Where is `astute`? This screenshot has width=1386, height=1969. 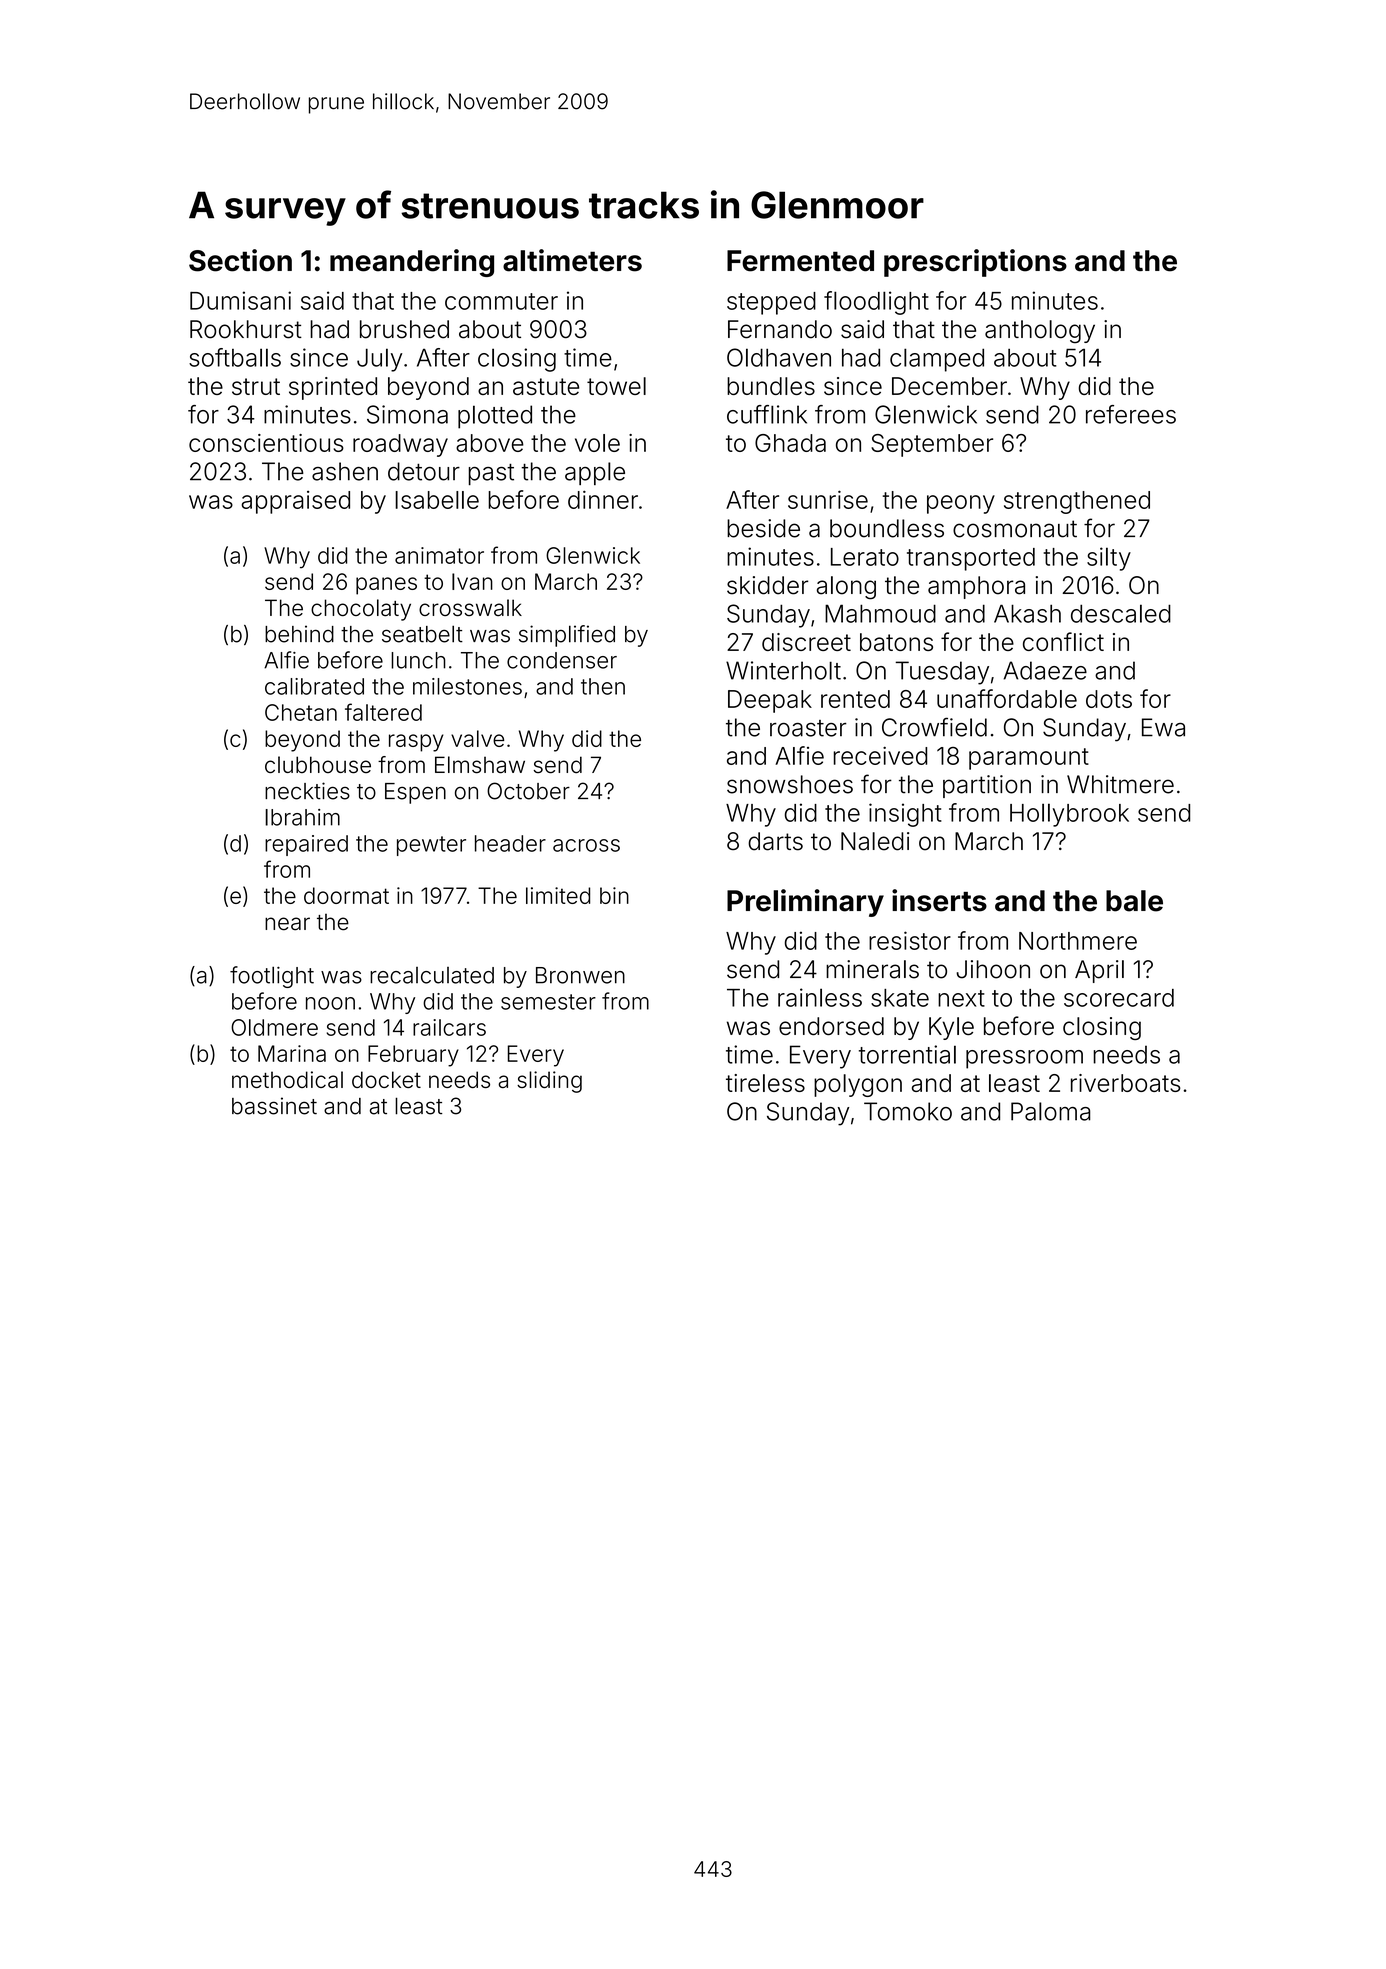
astute is located at coordinates (546, 386).
